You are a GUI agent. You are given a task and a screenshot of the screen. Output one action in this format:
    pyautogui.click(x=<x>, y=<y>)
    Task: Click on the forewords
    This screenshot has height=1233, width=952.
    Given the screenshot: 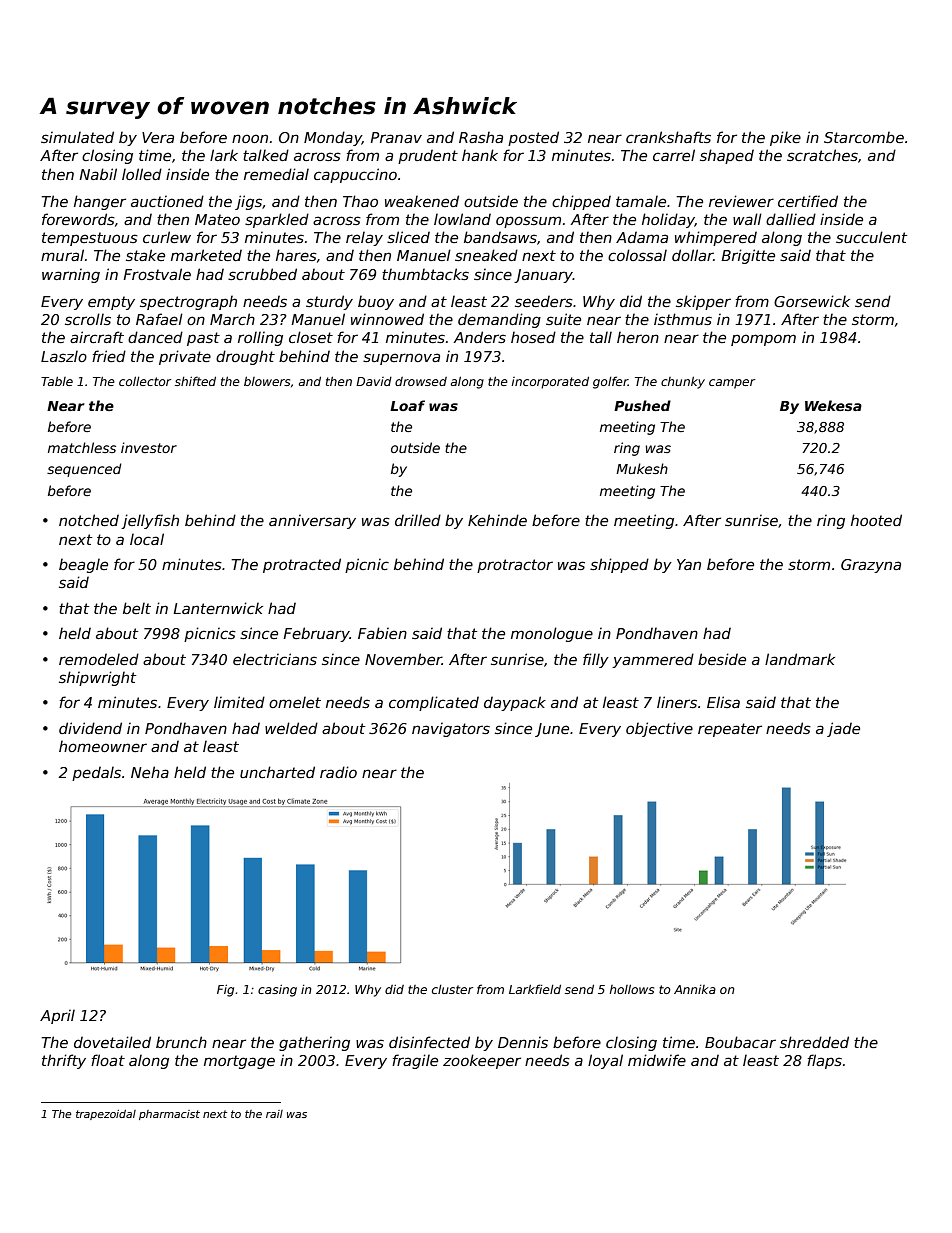 What is the action you would take?
    pyautogui.click(x=78, y=219)
